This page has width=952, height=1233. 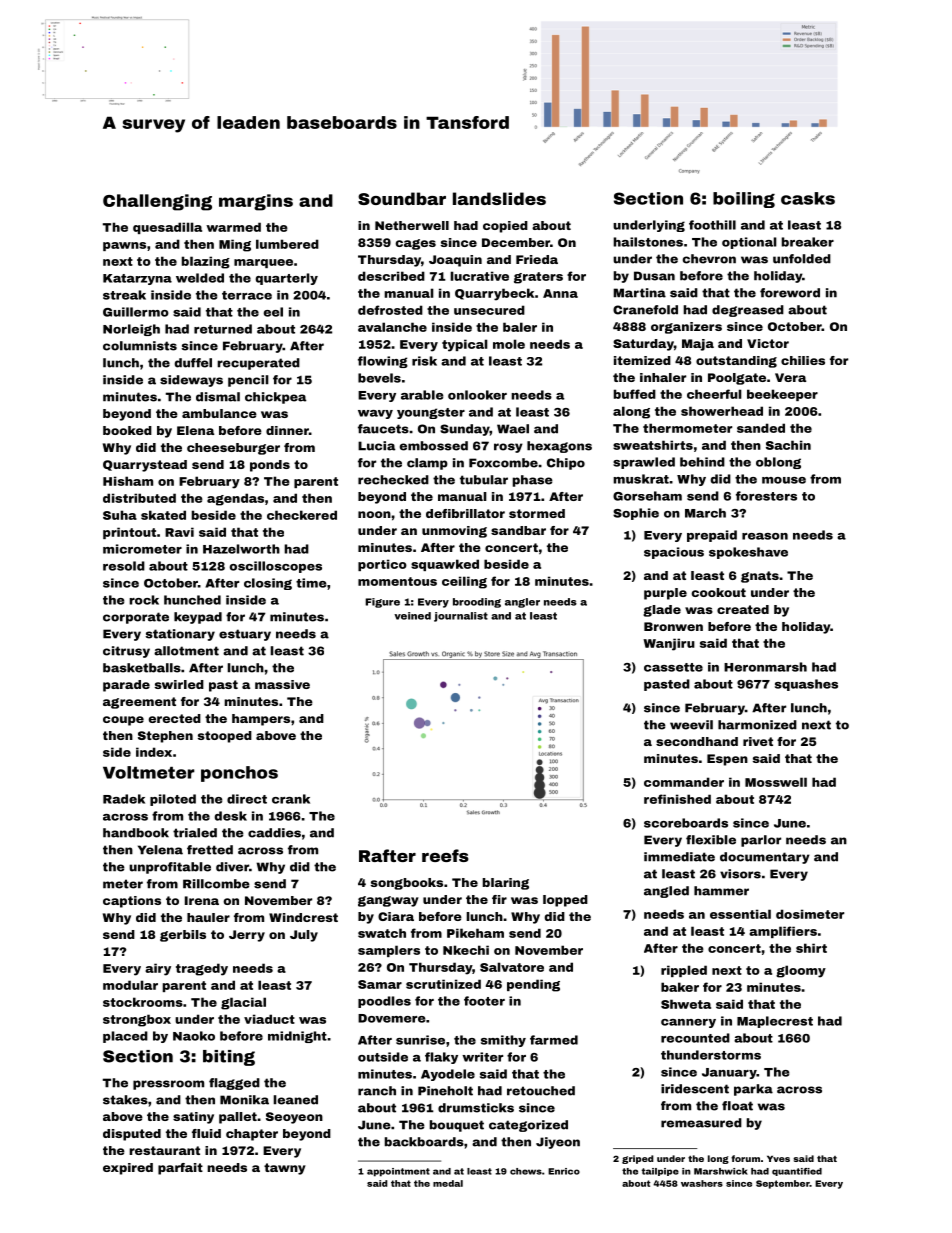 What do you see at coordinates (124, 295) in the page?
I see `streak` at bounding box center [124, 295].
